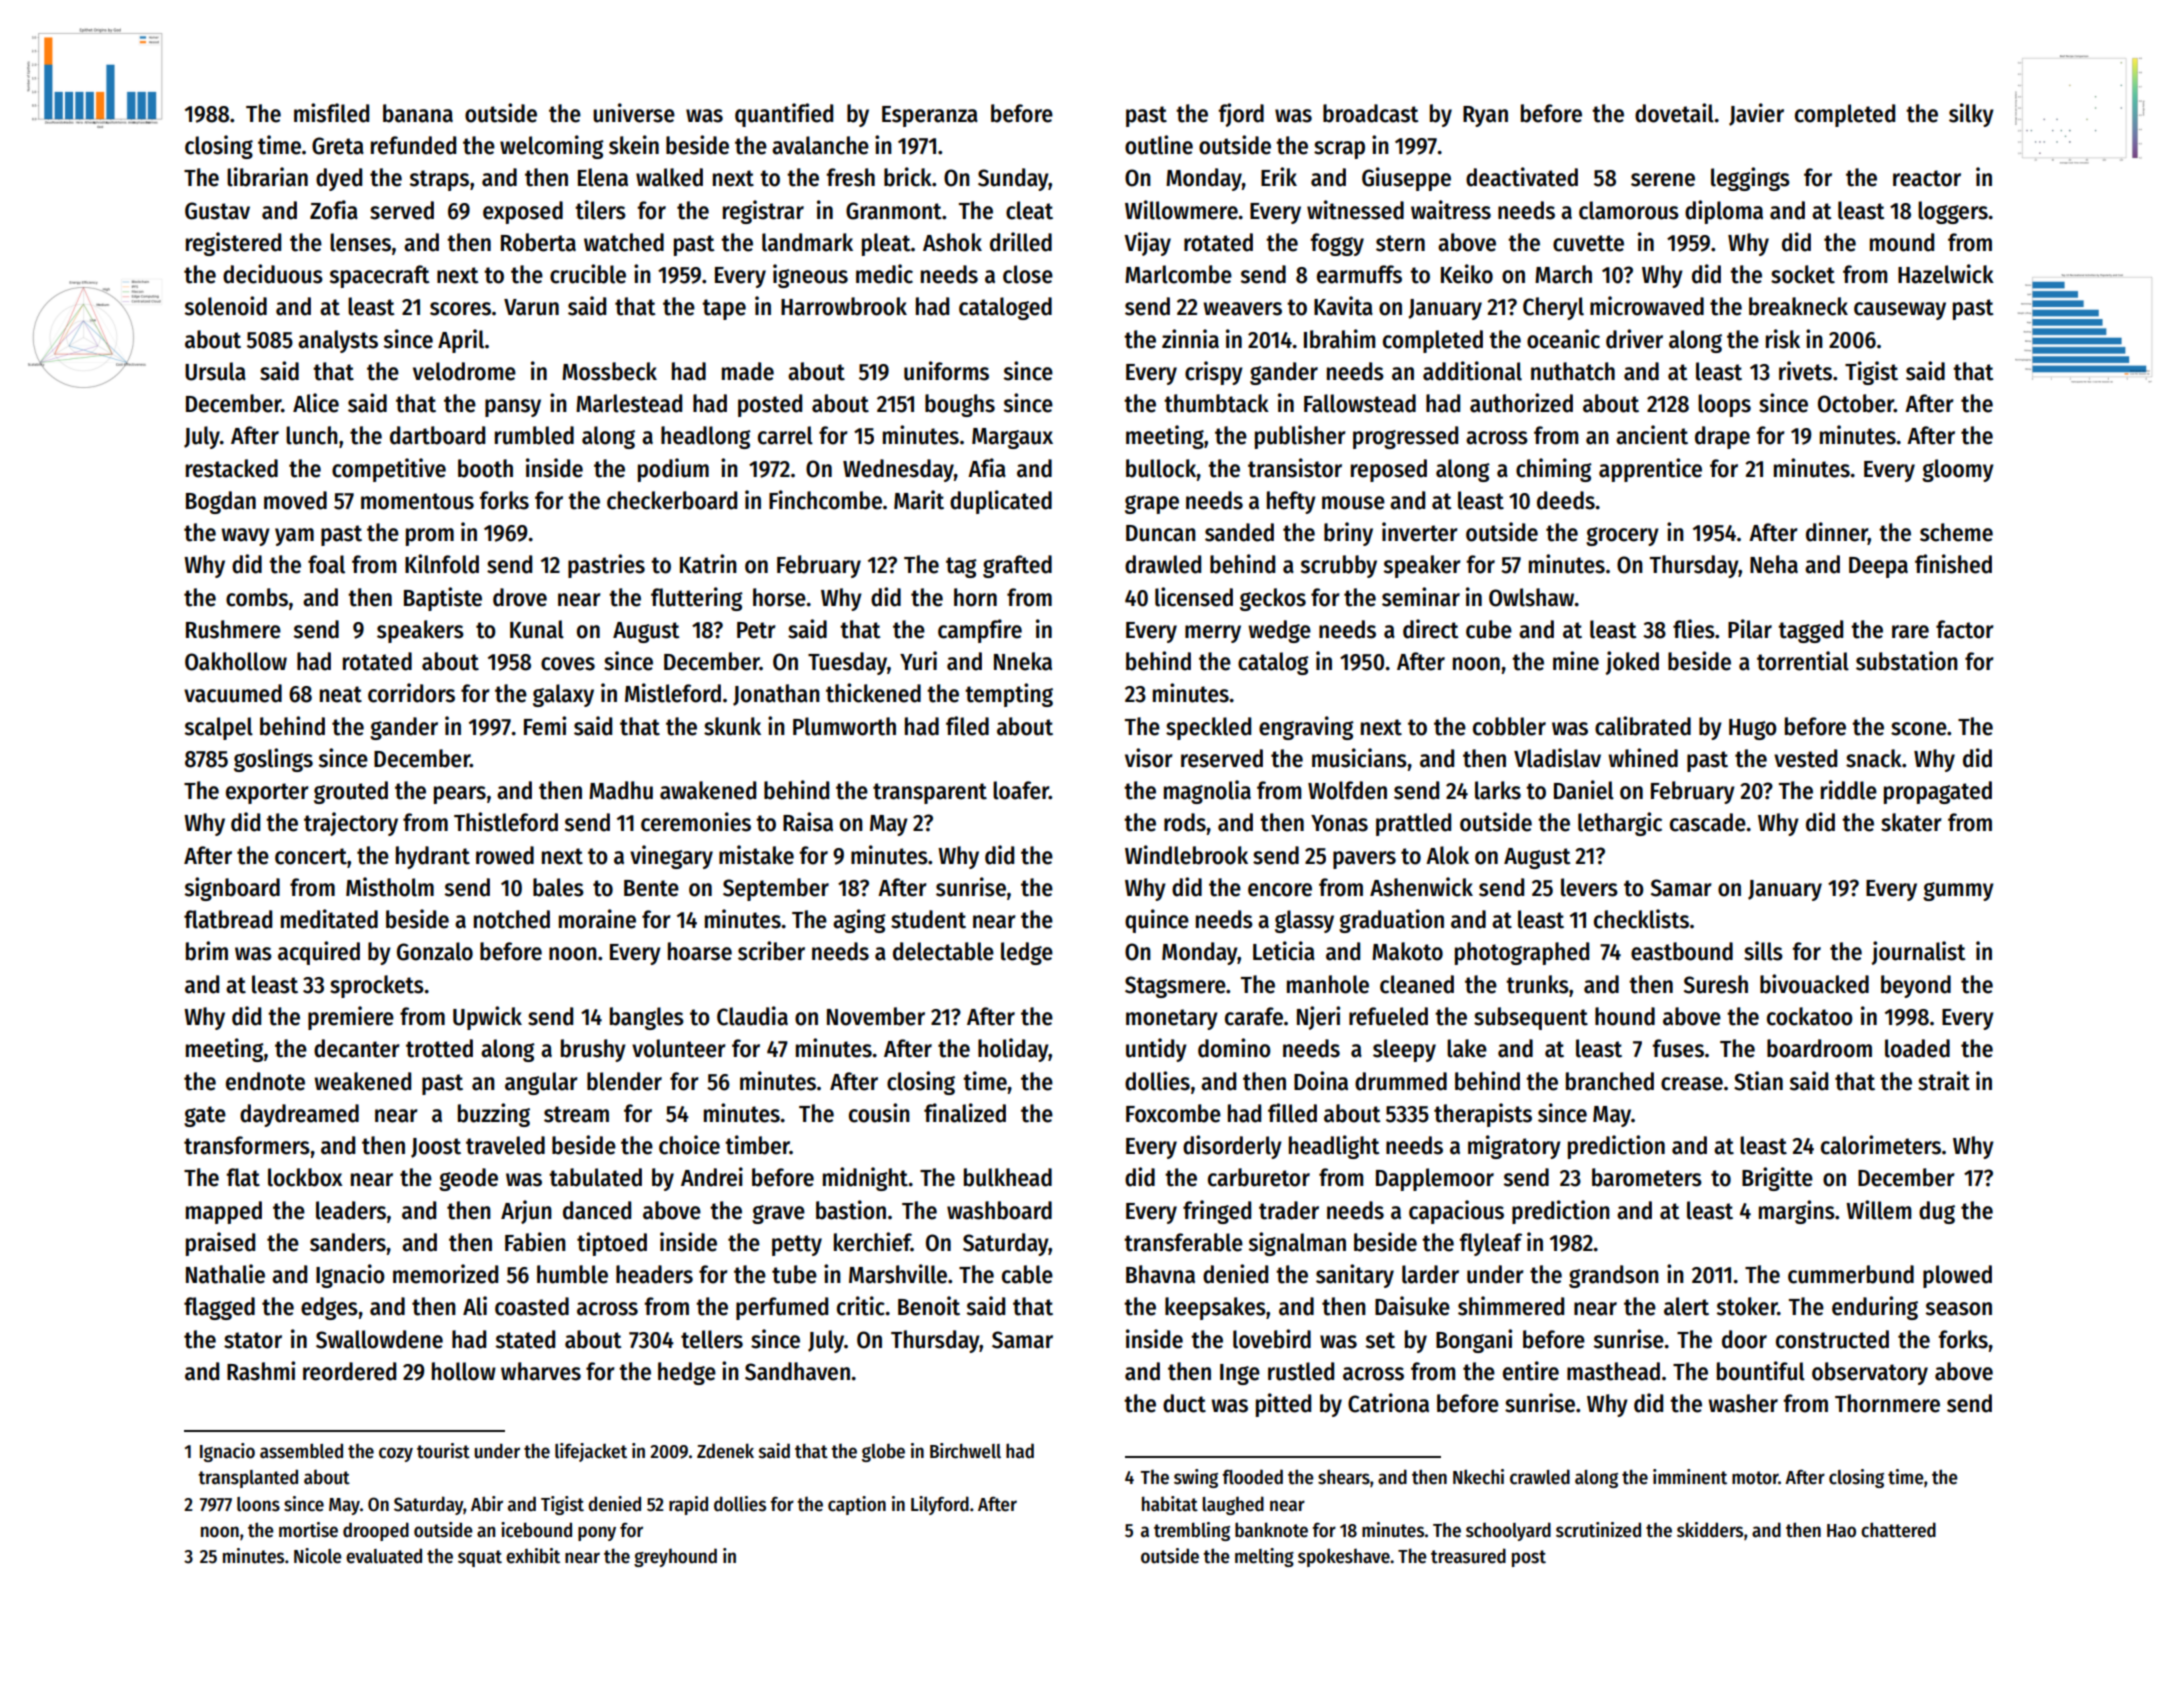 The height and width of the screenshot is (1683, 2178). I want to click on booth, so click(485, 468).
